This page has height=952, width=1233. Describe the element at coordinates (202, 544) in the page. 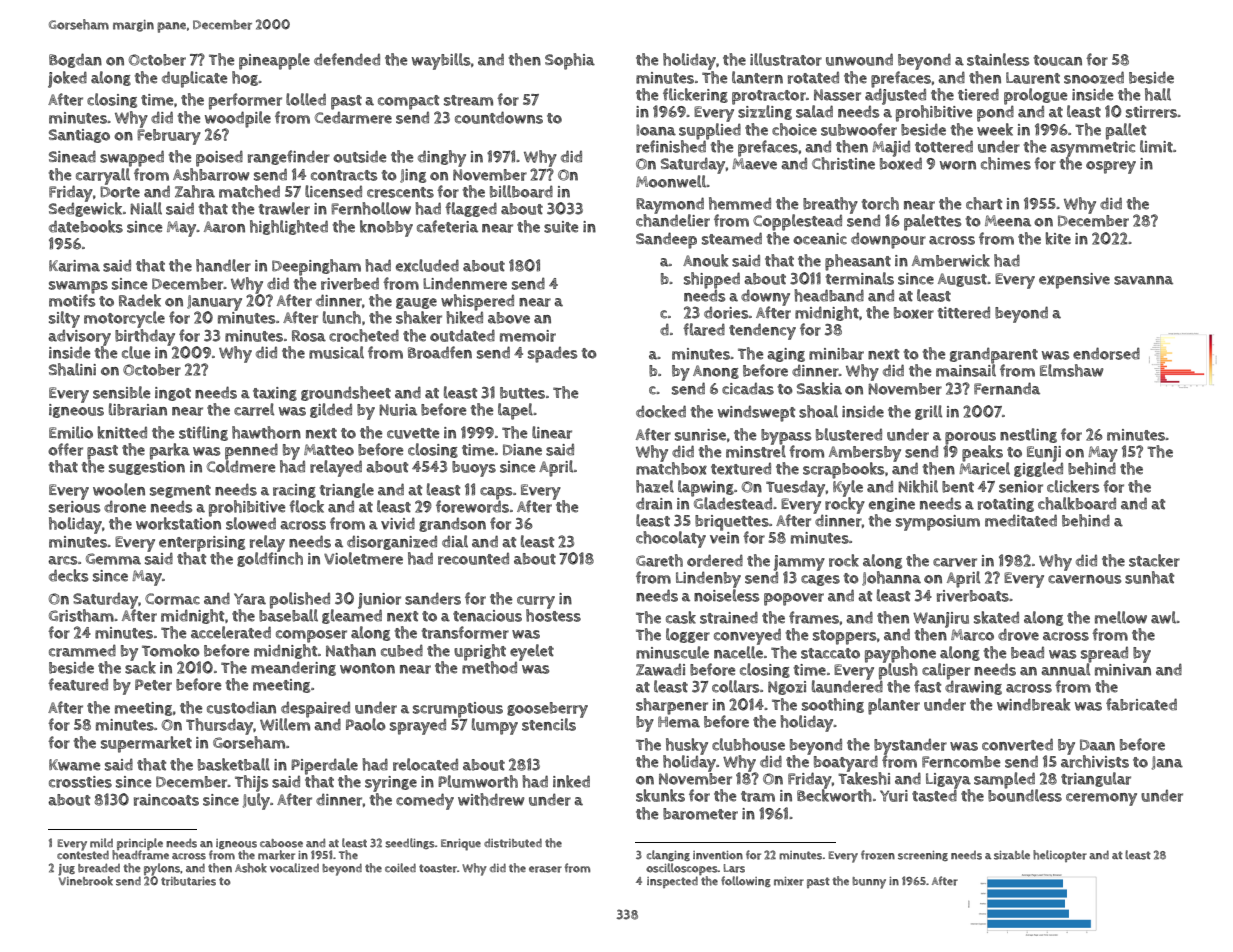

I see `enterprising` at that location.
